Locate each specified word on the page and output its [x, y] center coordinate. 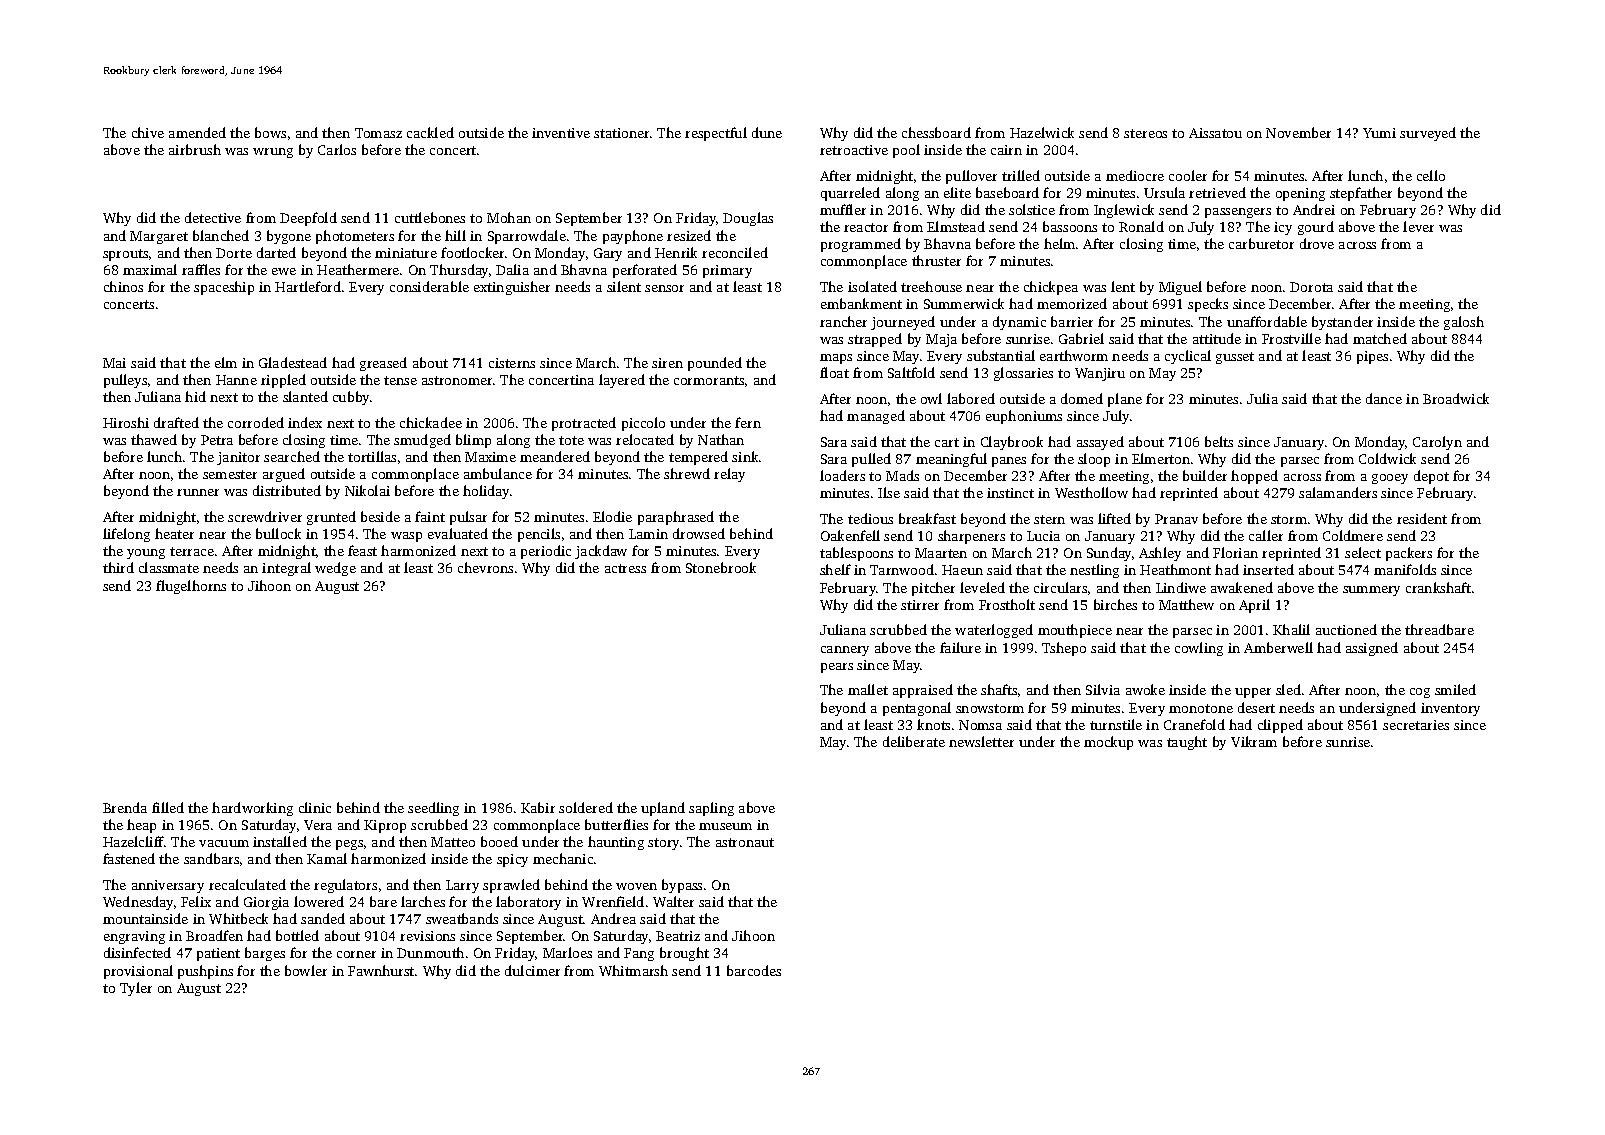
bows [270, 132]
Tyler [136, 989]
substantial [1001, 355]
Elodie [612, 516]
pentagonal [917, 709]
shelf [835, 569]
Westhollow [1091, 492]
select [1363, 552]
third [118, 567]
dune [767, 132]
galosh [1464, 323]
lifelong [126, 535]
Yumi [1379, 133]
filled [168, 807]
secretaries [1416, 725]
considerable [429, 286]
